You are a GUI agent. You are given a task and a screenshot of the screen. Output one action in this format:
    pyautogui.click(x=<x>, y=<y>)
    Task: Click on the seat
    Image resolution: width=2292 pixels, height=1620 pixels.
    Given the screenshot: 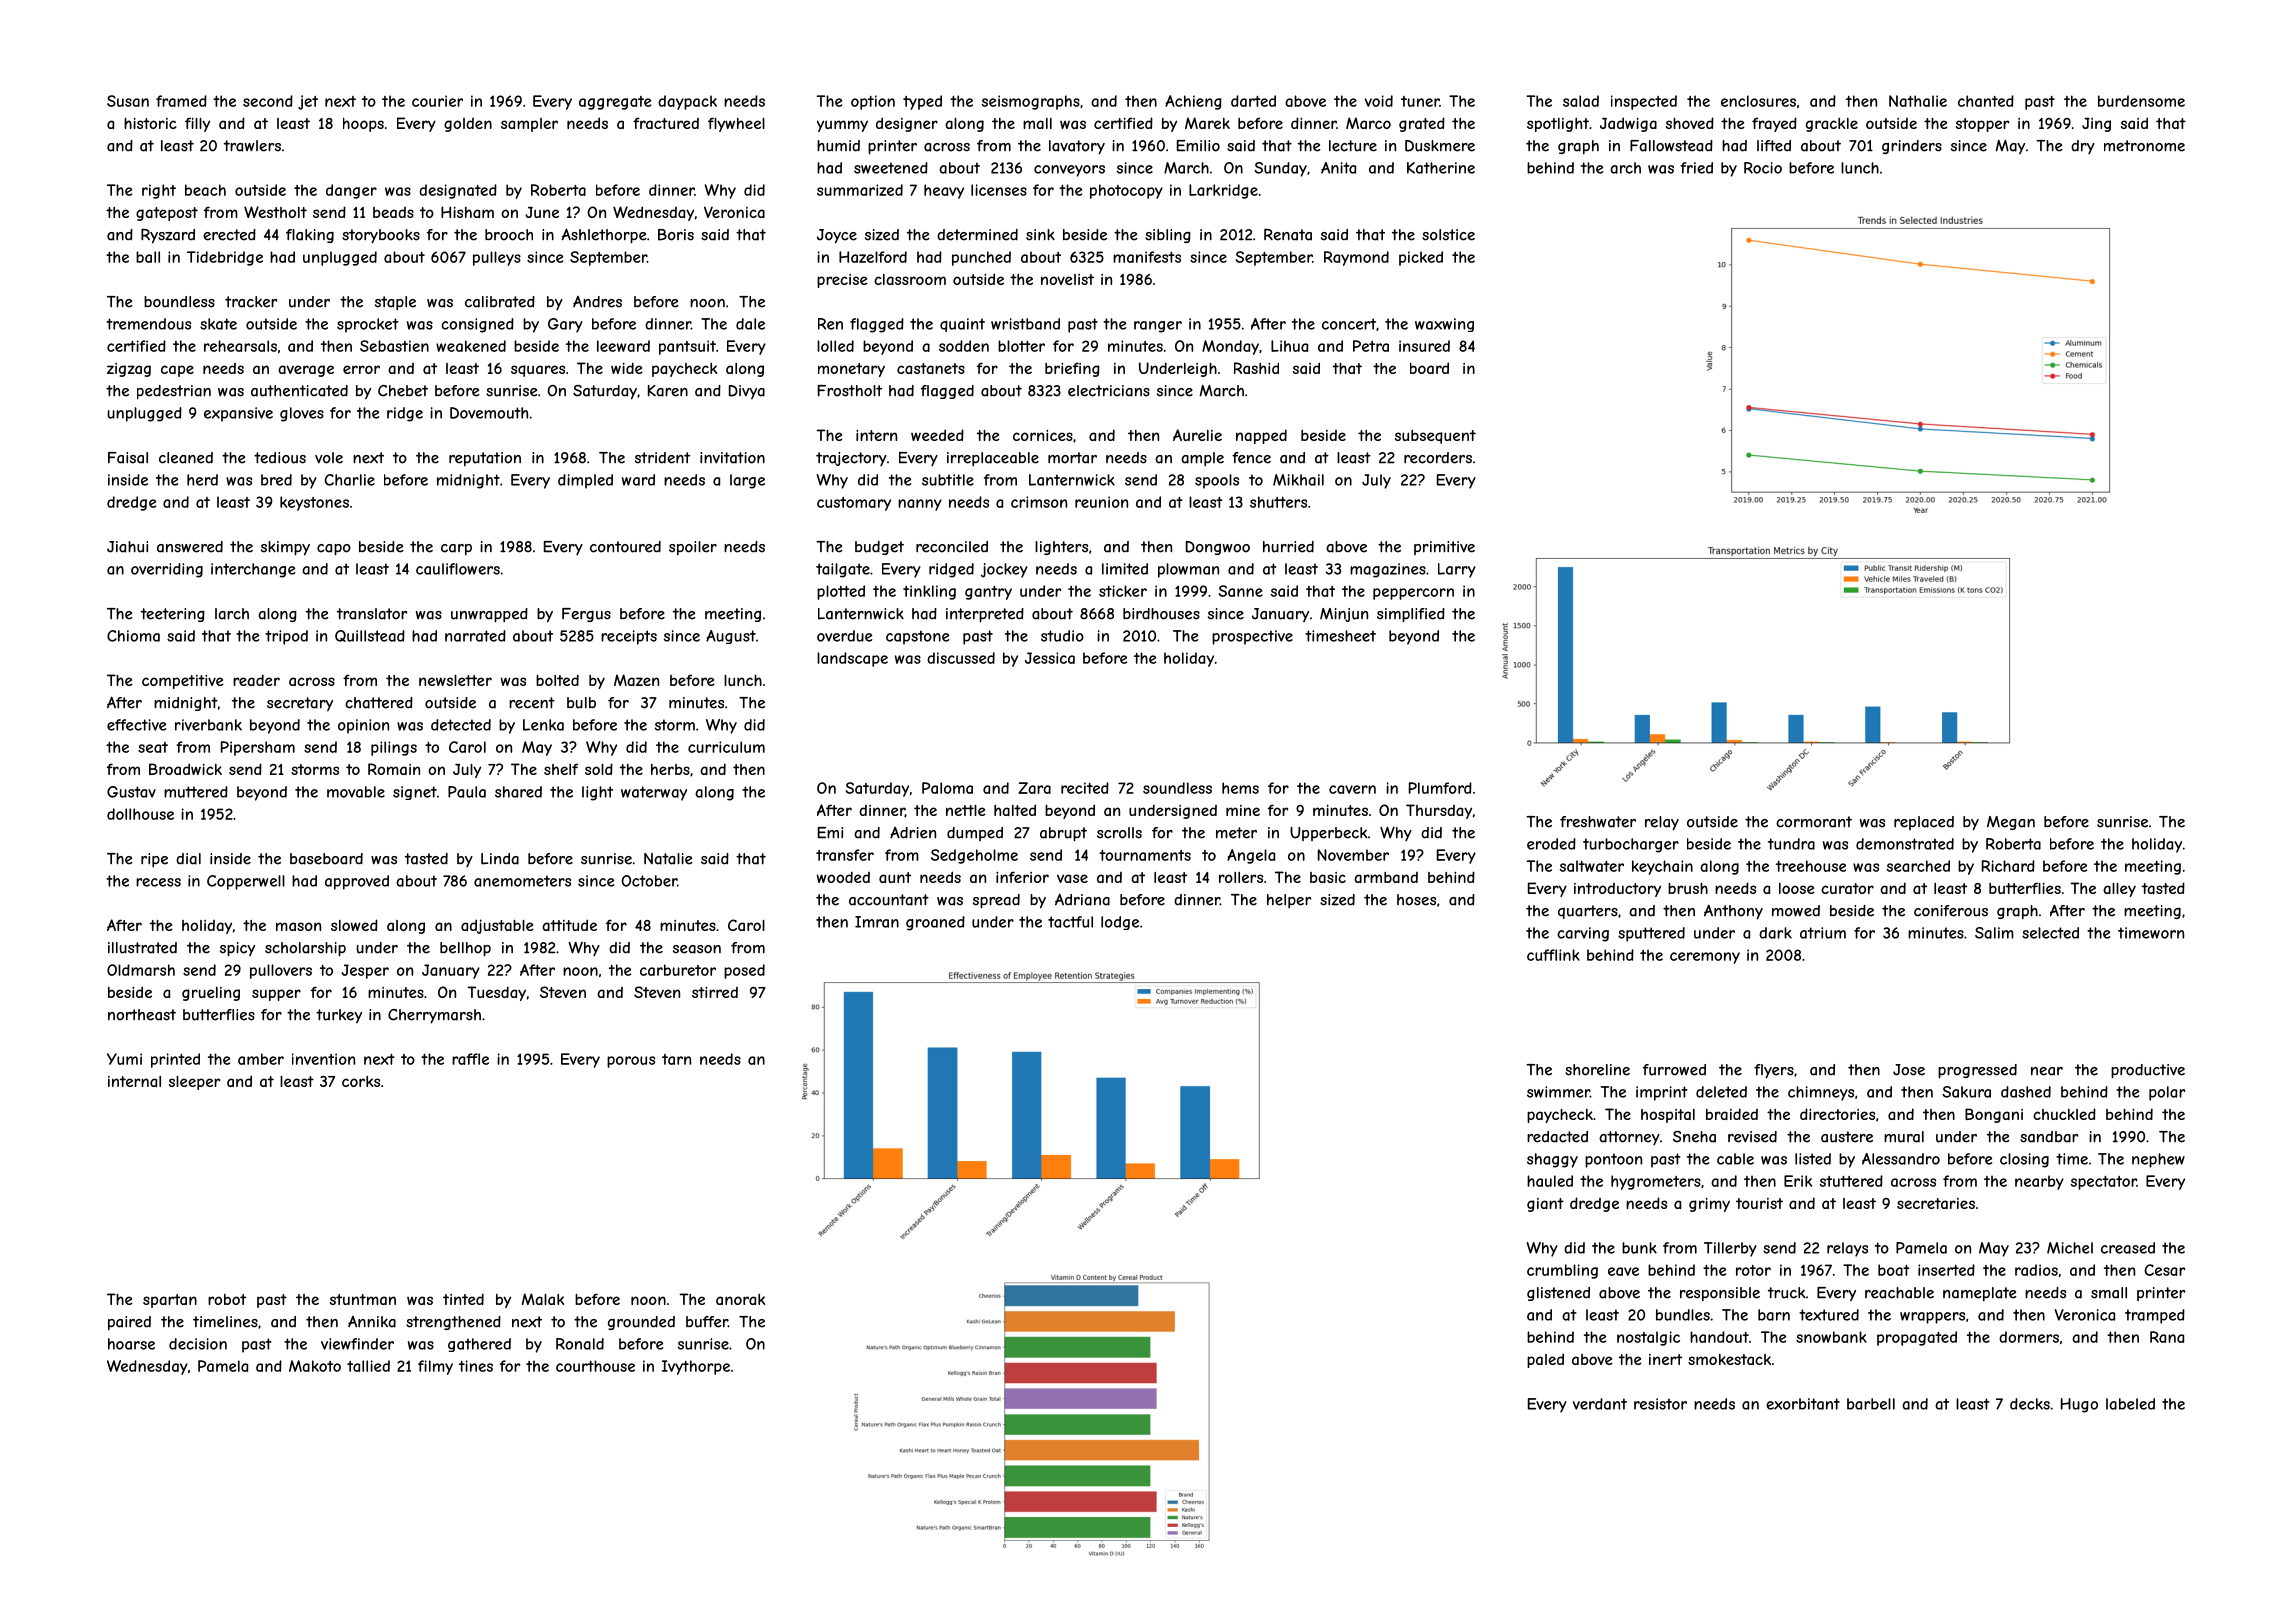 What is the action you would take?
    pyautogui.click(x=153, y=747)
